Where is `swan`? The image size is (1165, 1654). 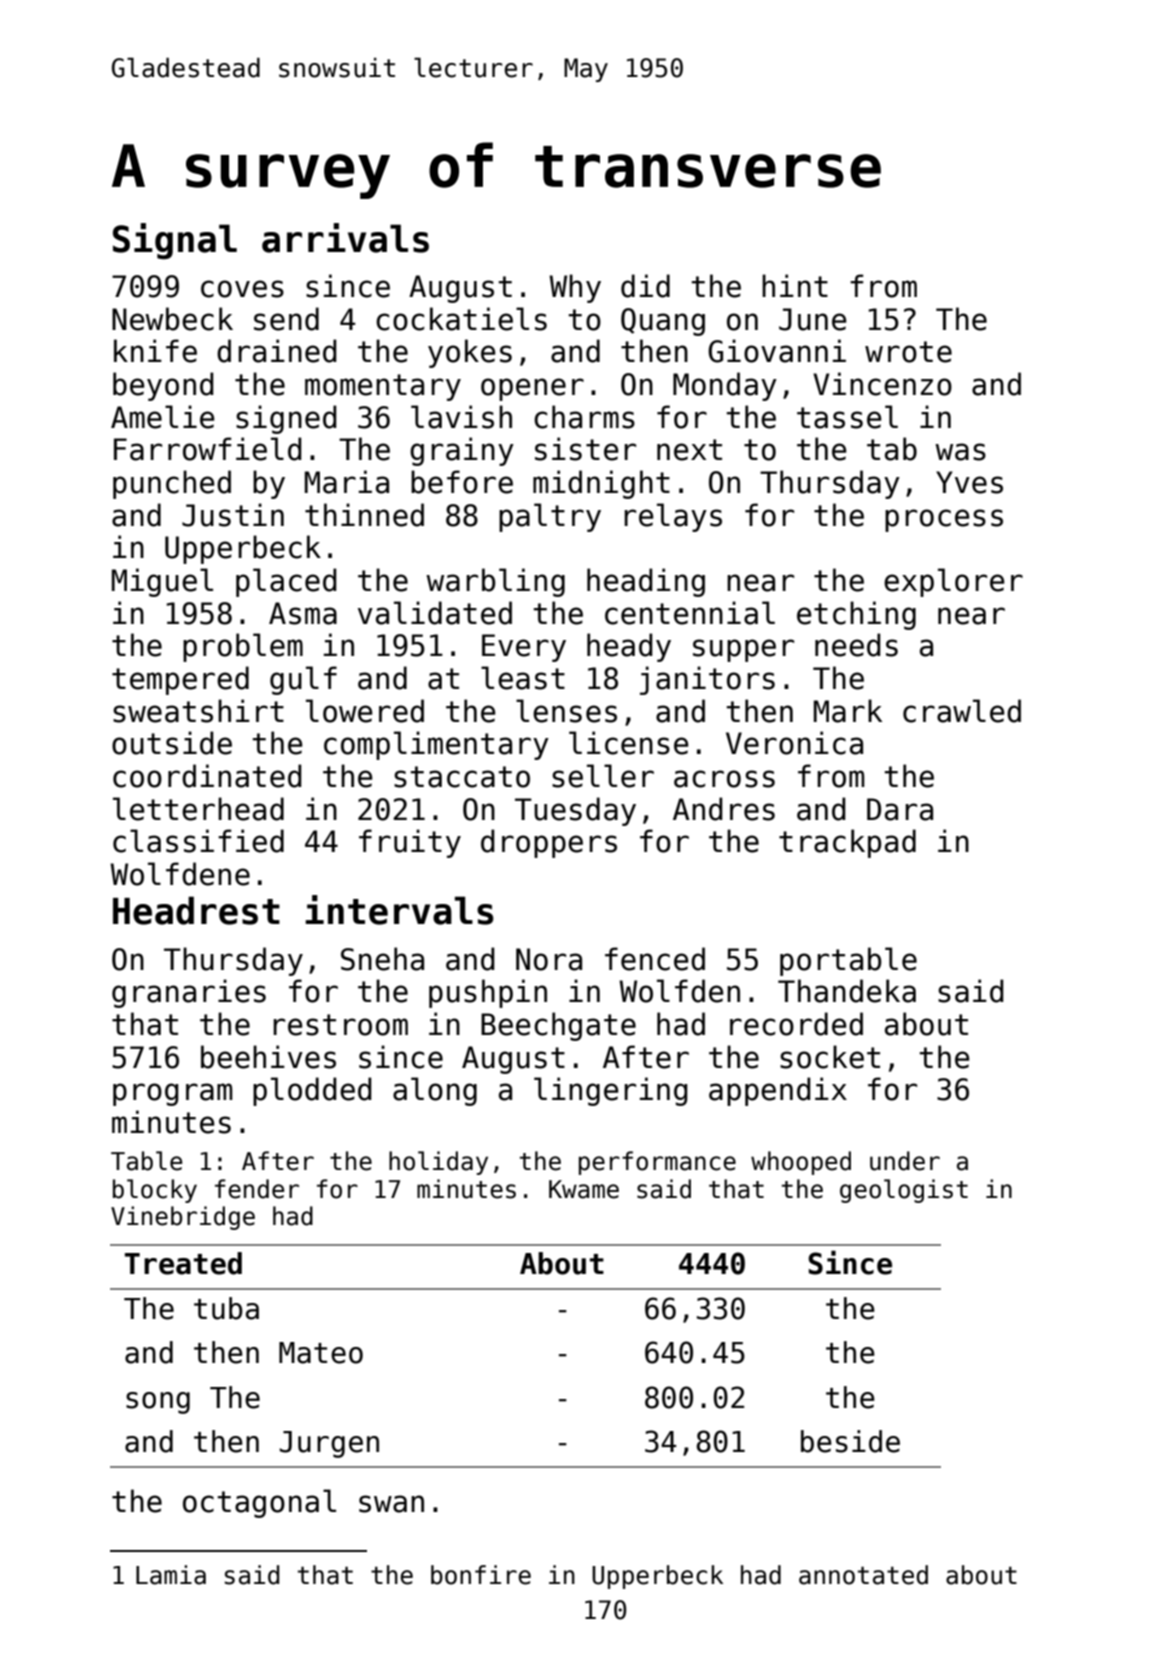
swan is located at coordinates (391, 1504).
